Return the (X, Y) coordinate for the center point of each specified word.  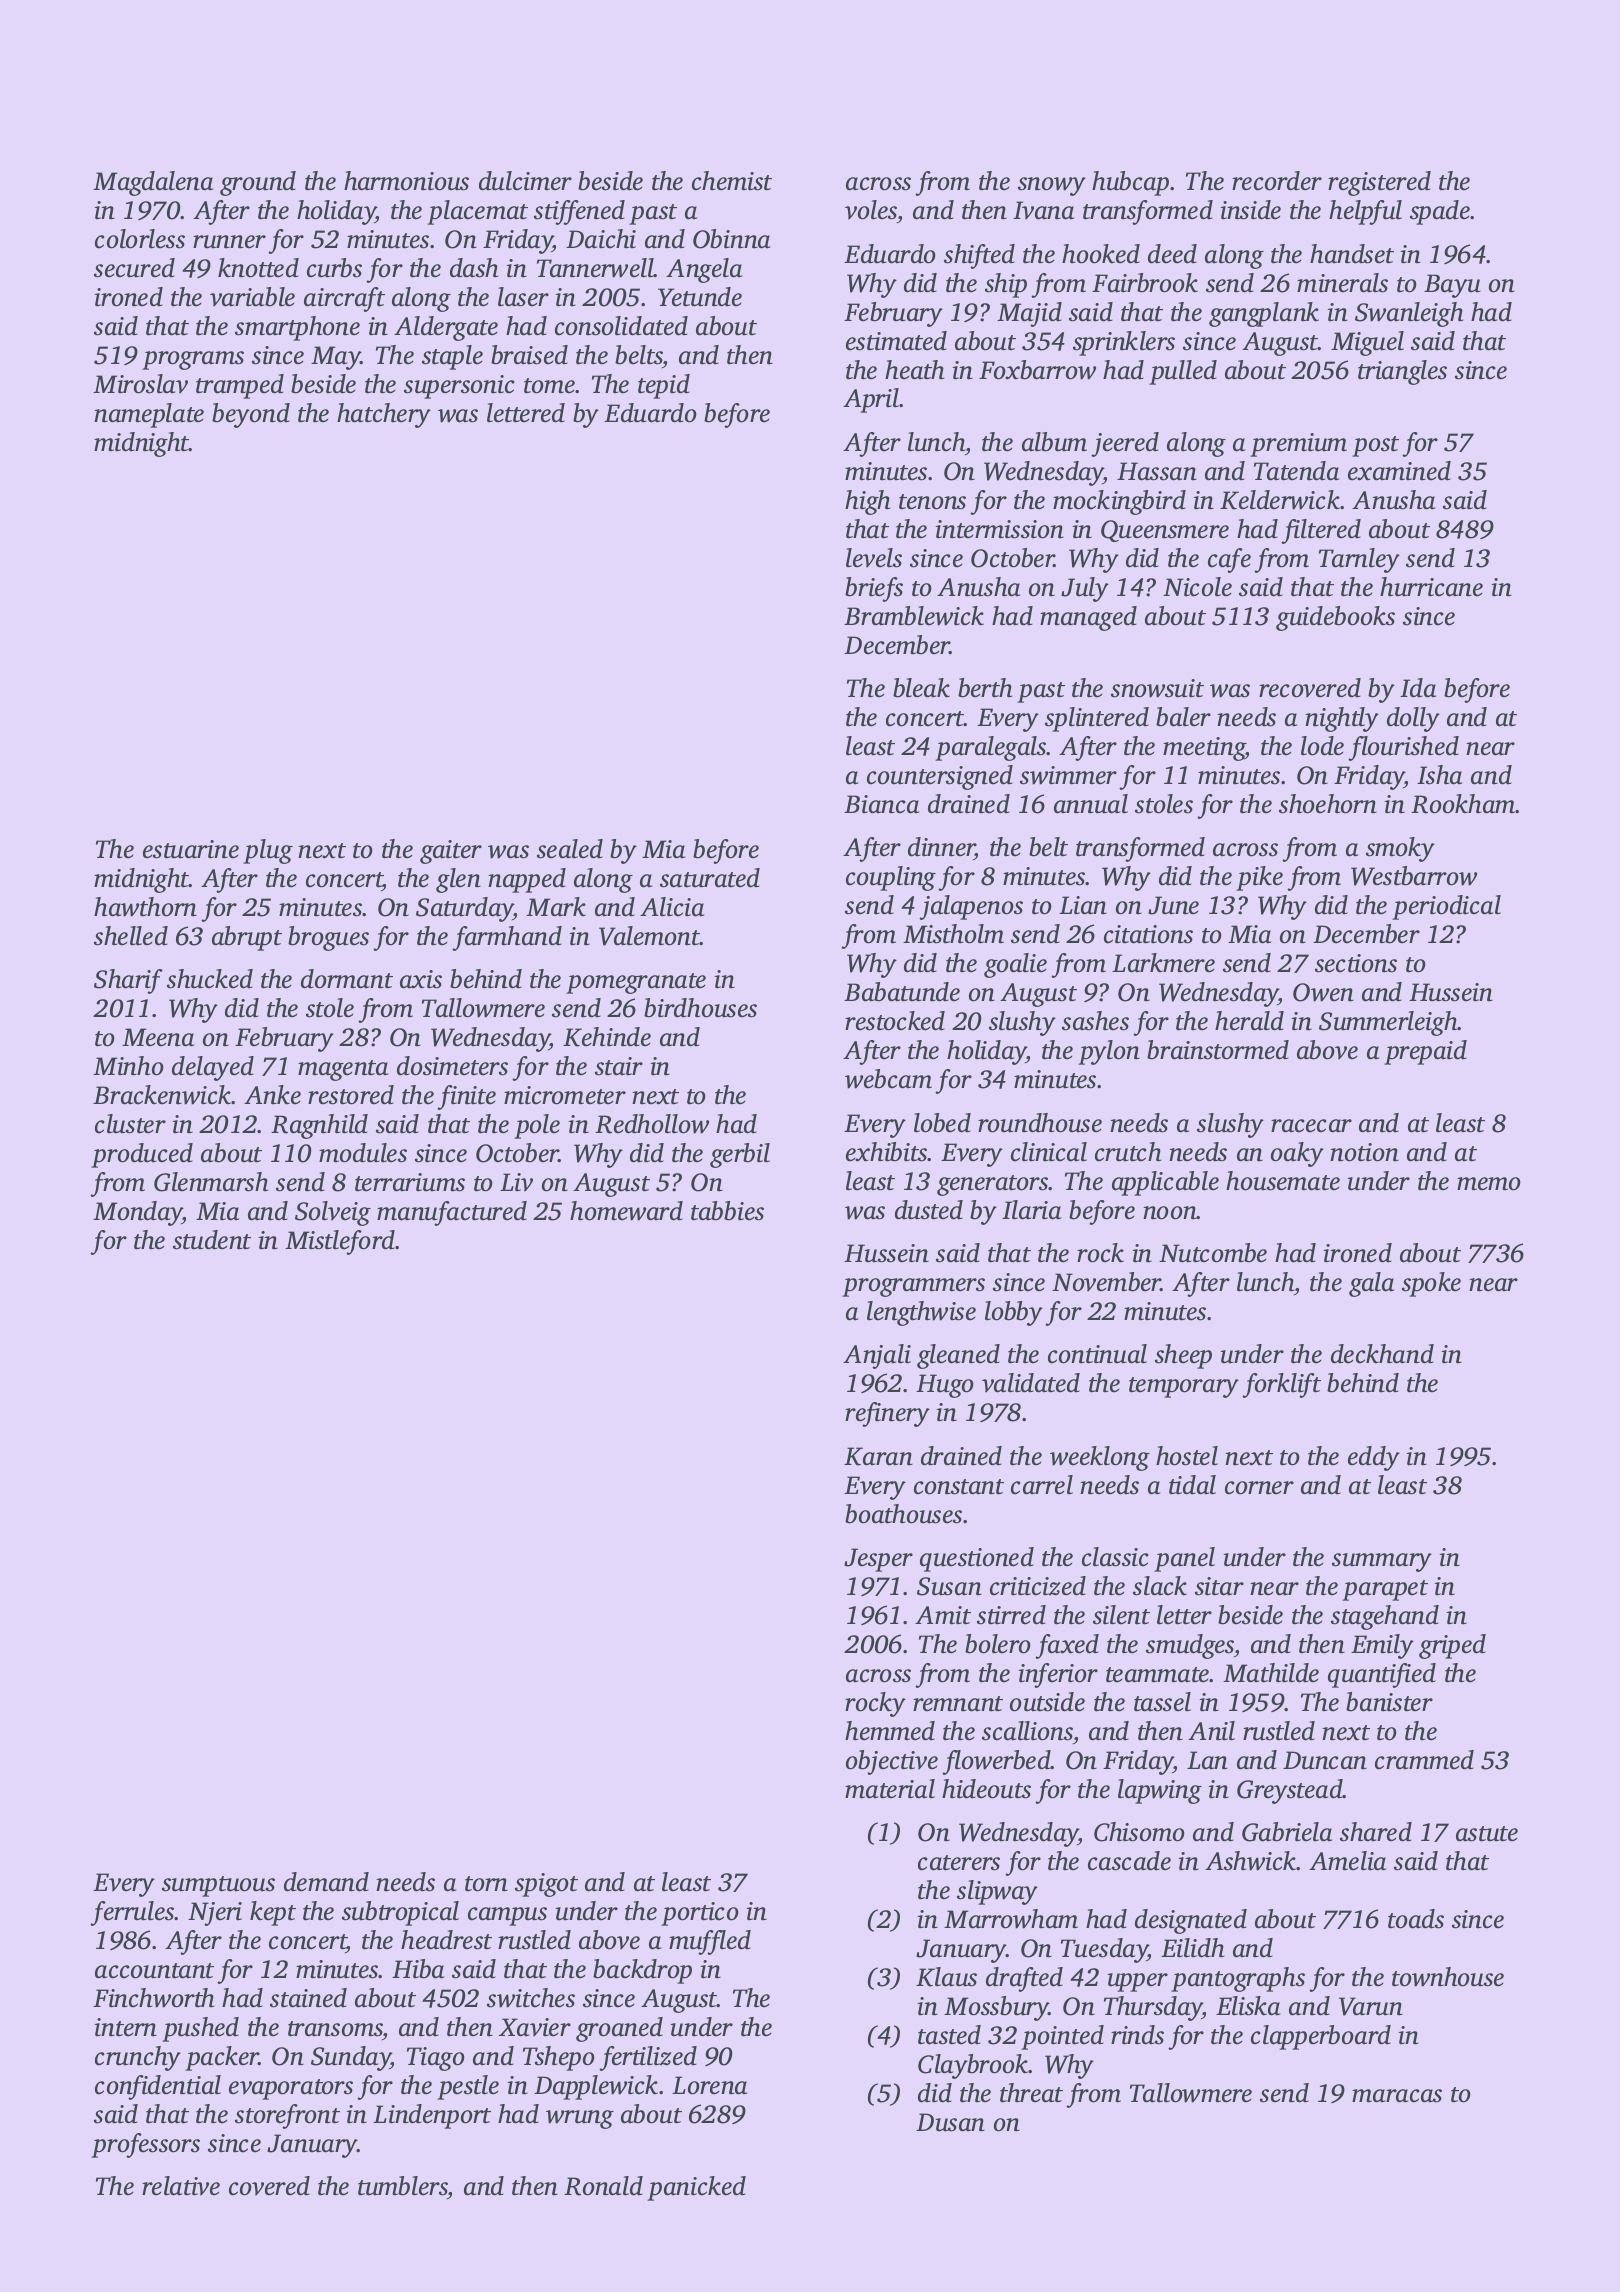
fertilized (648, 2058)
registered (1379, 183)
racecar (1311, 1126)
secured (134, 268)
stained (308, 1998)
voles (871, 210)
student (212, 1240)
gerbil (740, 1155)
